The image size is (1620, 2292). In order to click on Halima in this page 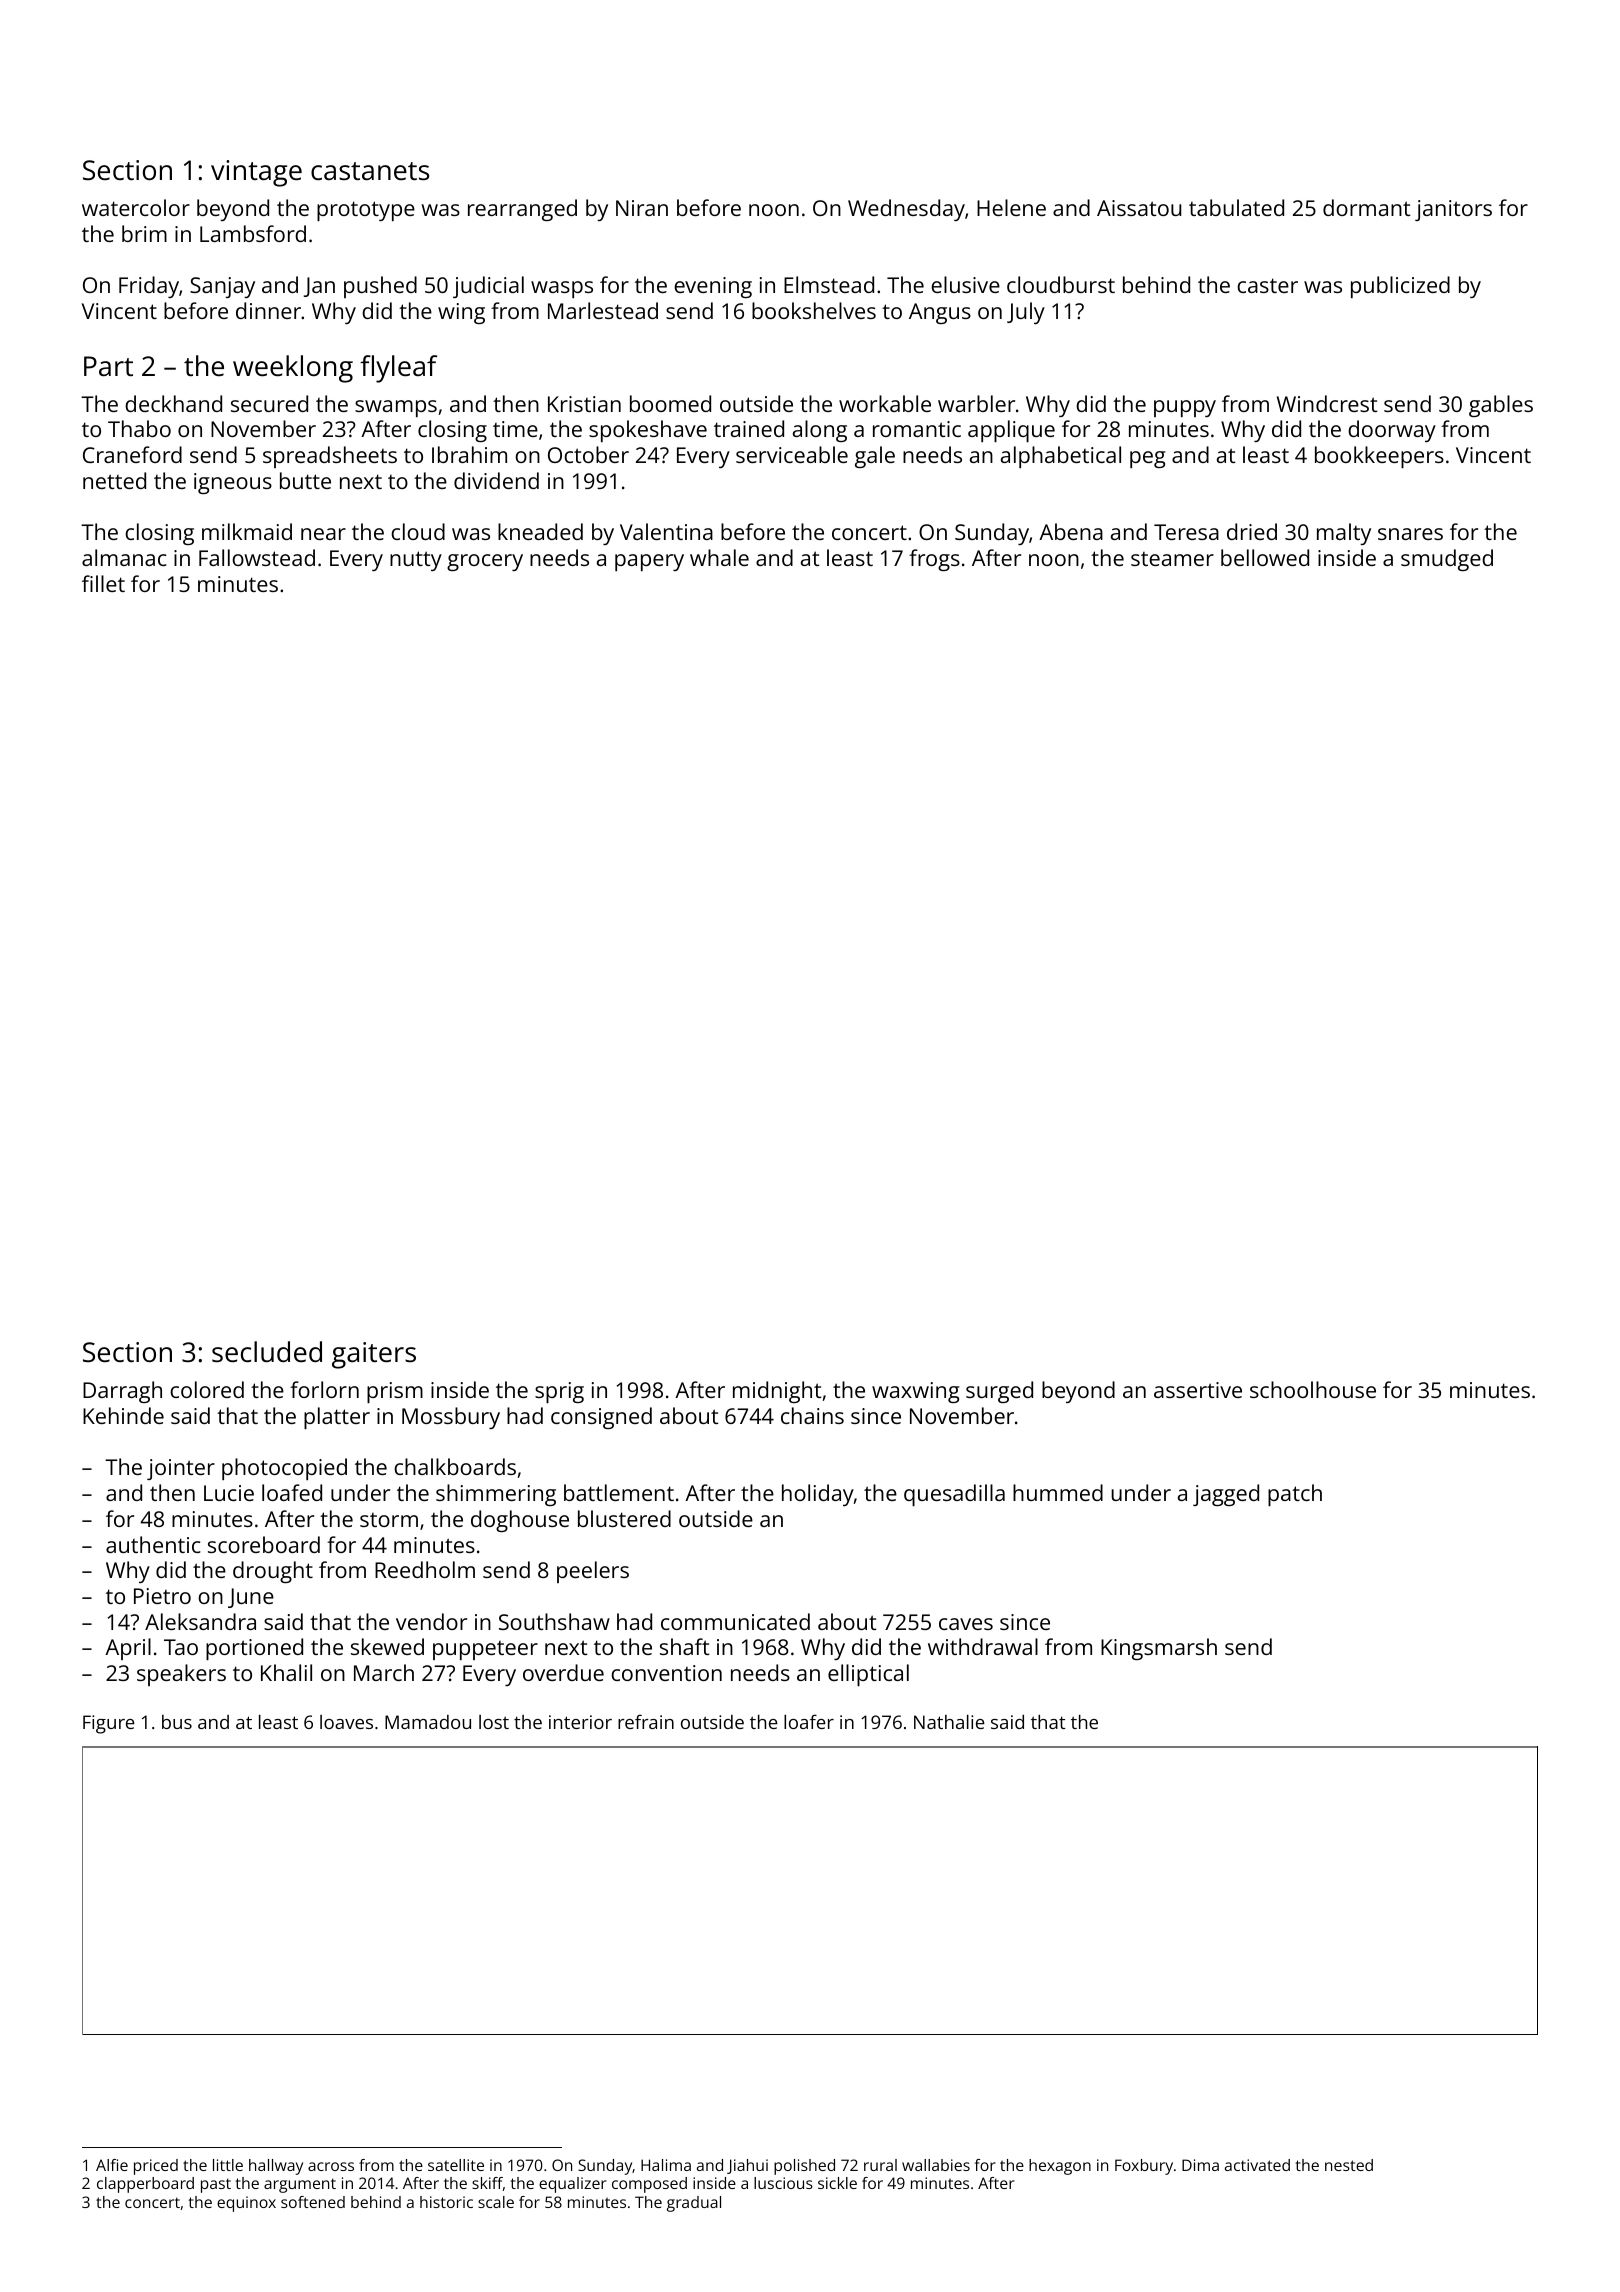, I will do `click(666, 2165)`.
